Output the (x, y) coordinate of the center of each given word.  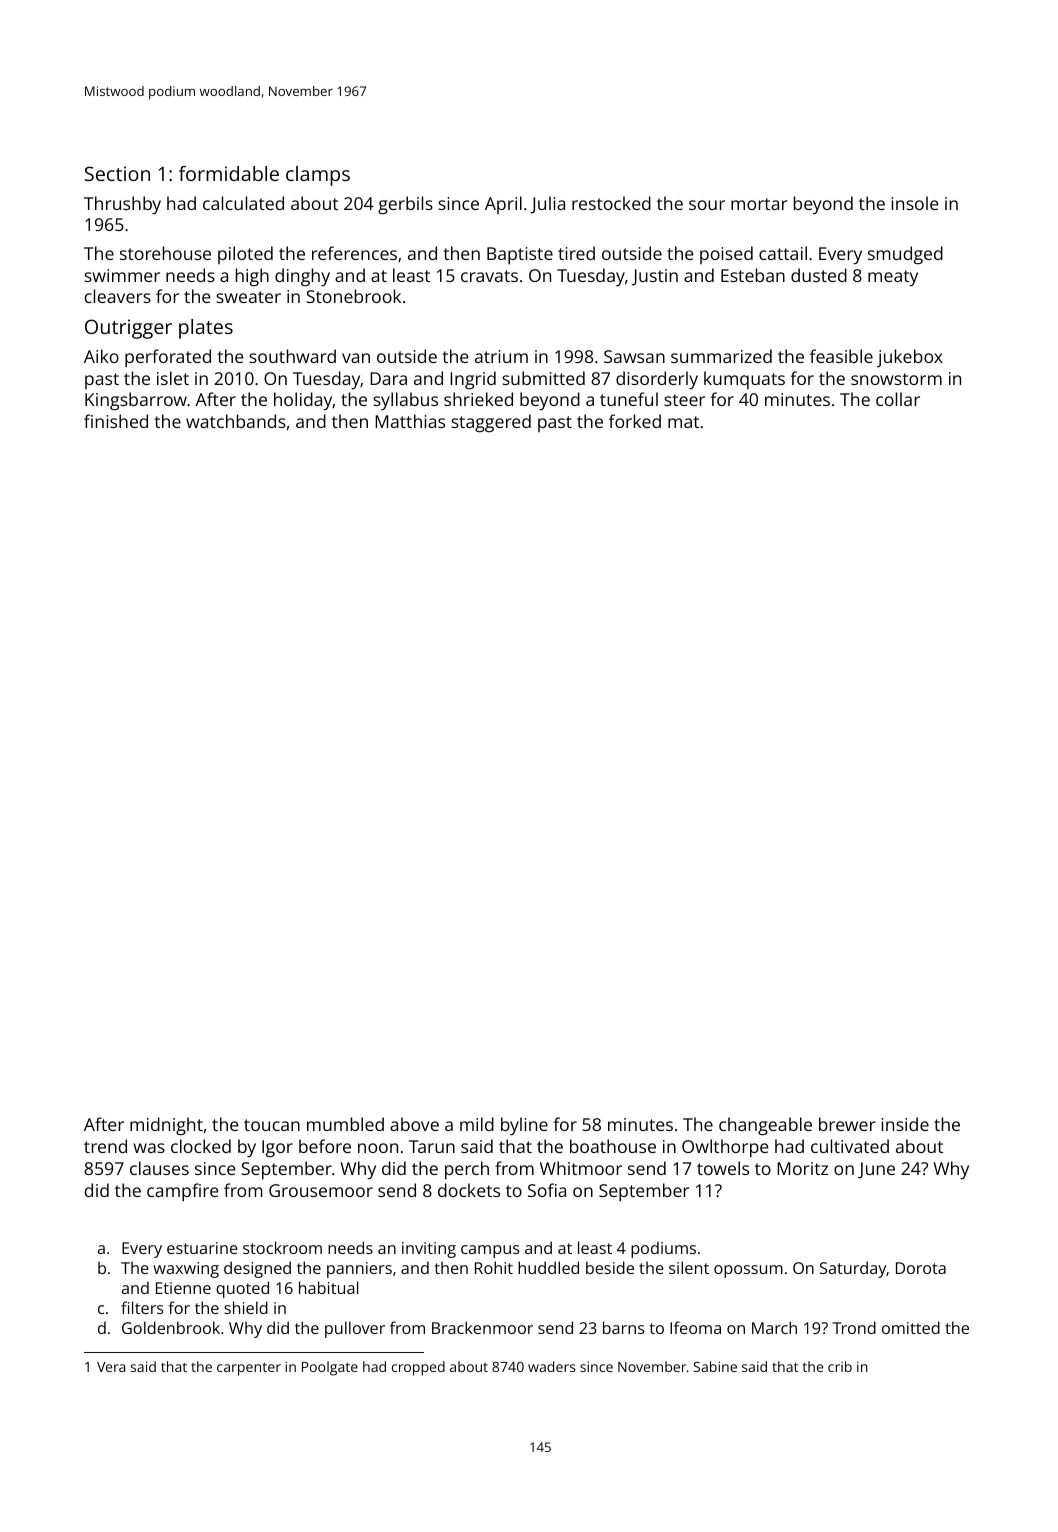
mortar (759, 204)
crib (840, 1366)
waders (552, 1366)
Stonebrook (353, 296)
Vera (111, 1367)
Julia (547, 205)
